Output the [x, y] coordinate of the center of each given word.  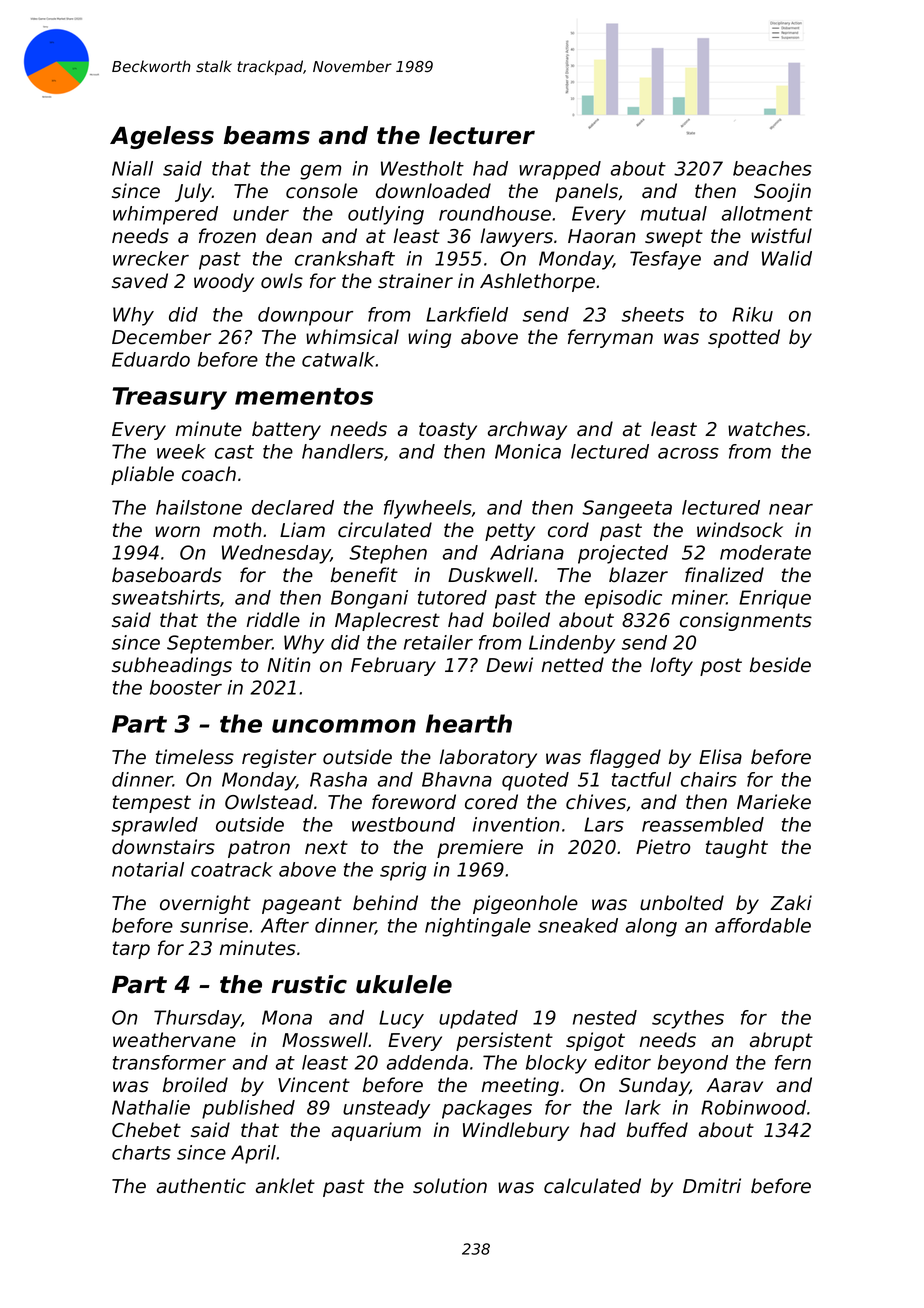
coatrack [232, 869]
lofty [672, 666]
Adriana [527, 552]
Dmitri [712, 1185]
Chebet [146, 1130]
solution [450, 1186]
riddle [273, 620]
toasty [448, 431]
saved [140, 281]
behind [385, 903]
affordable [763, 925]
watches [767, 429]
